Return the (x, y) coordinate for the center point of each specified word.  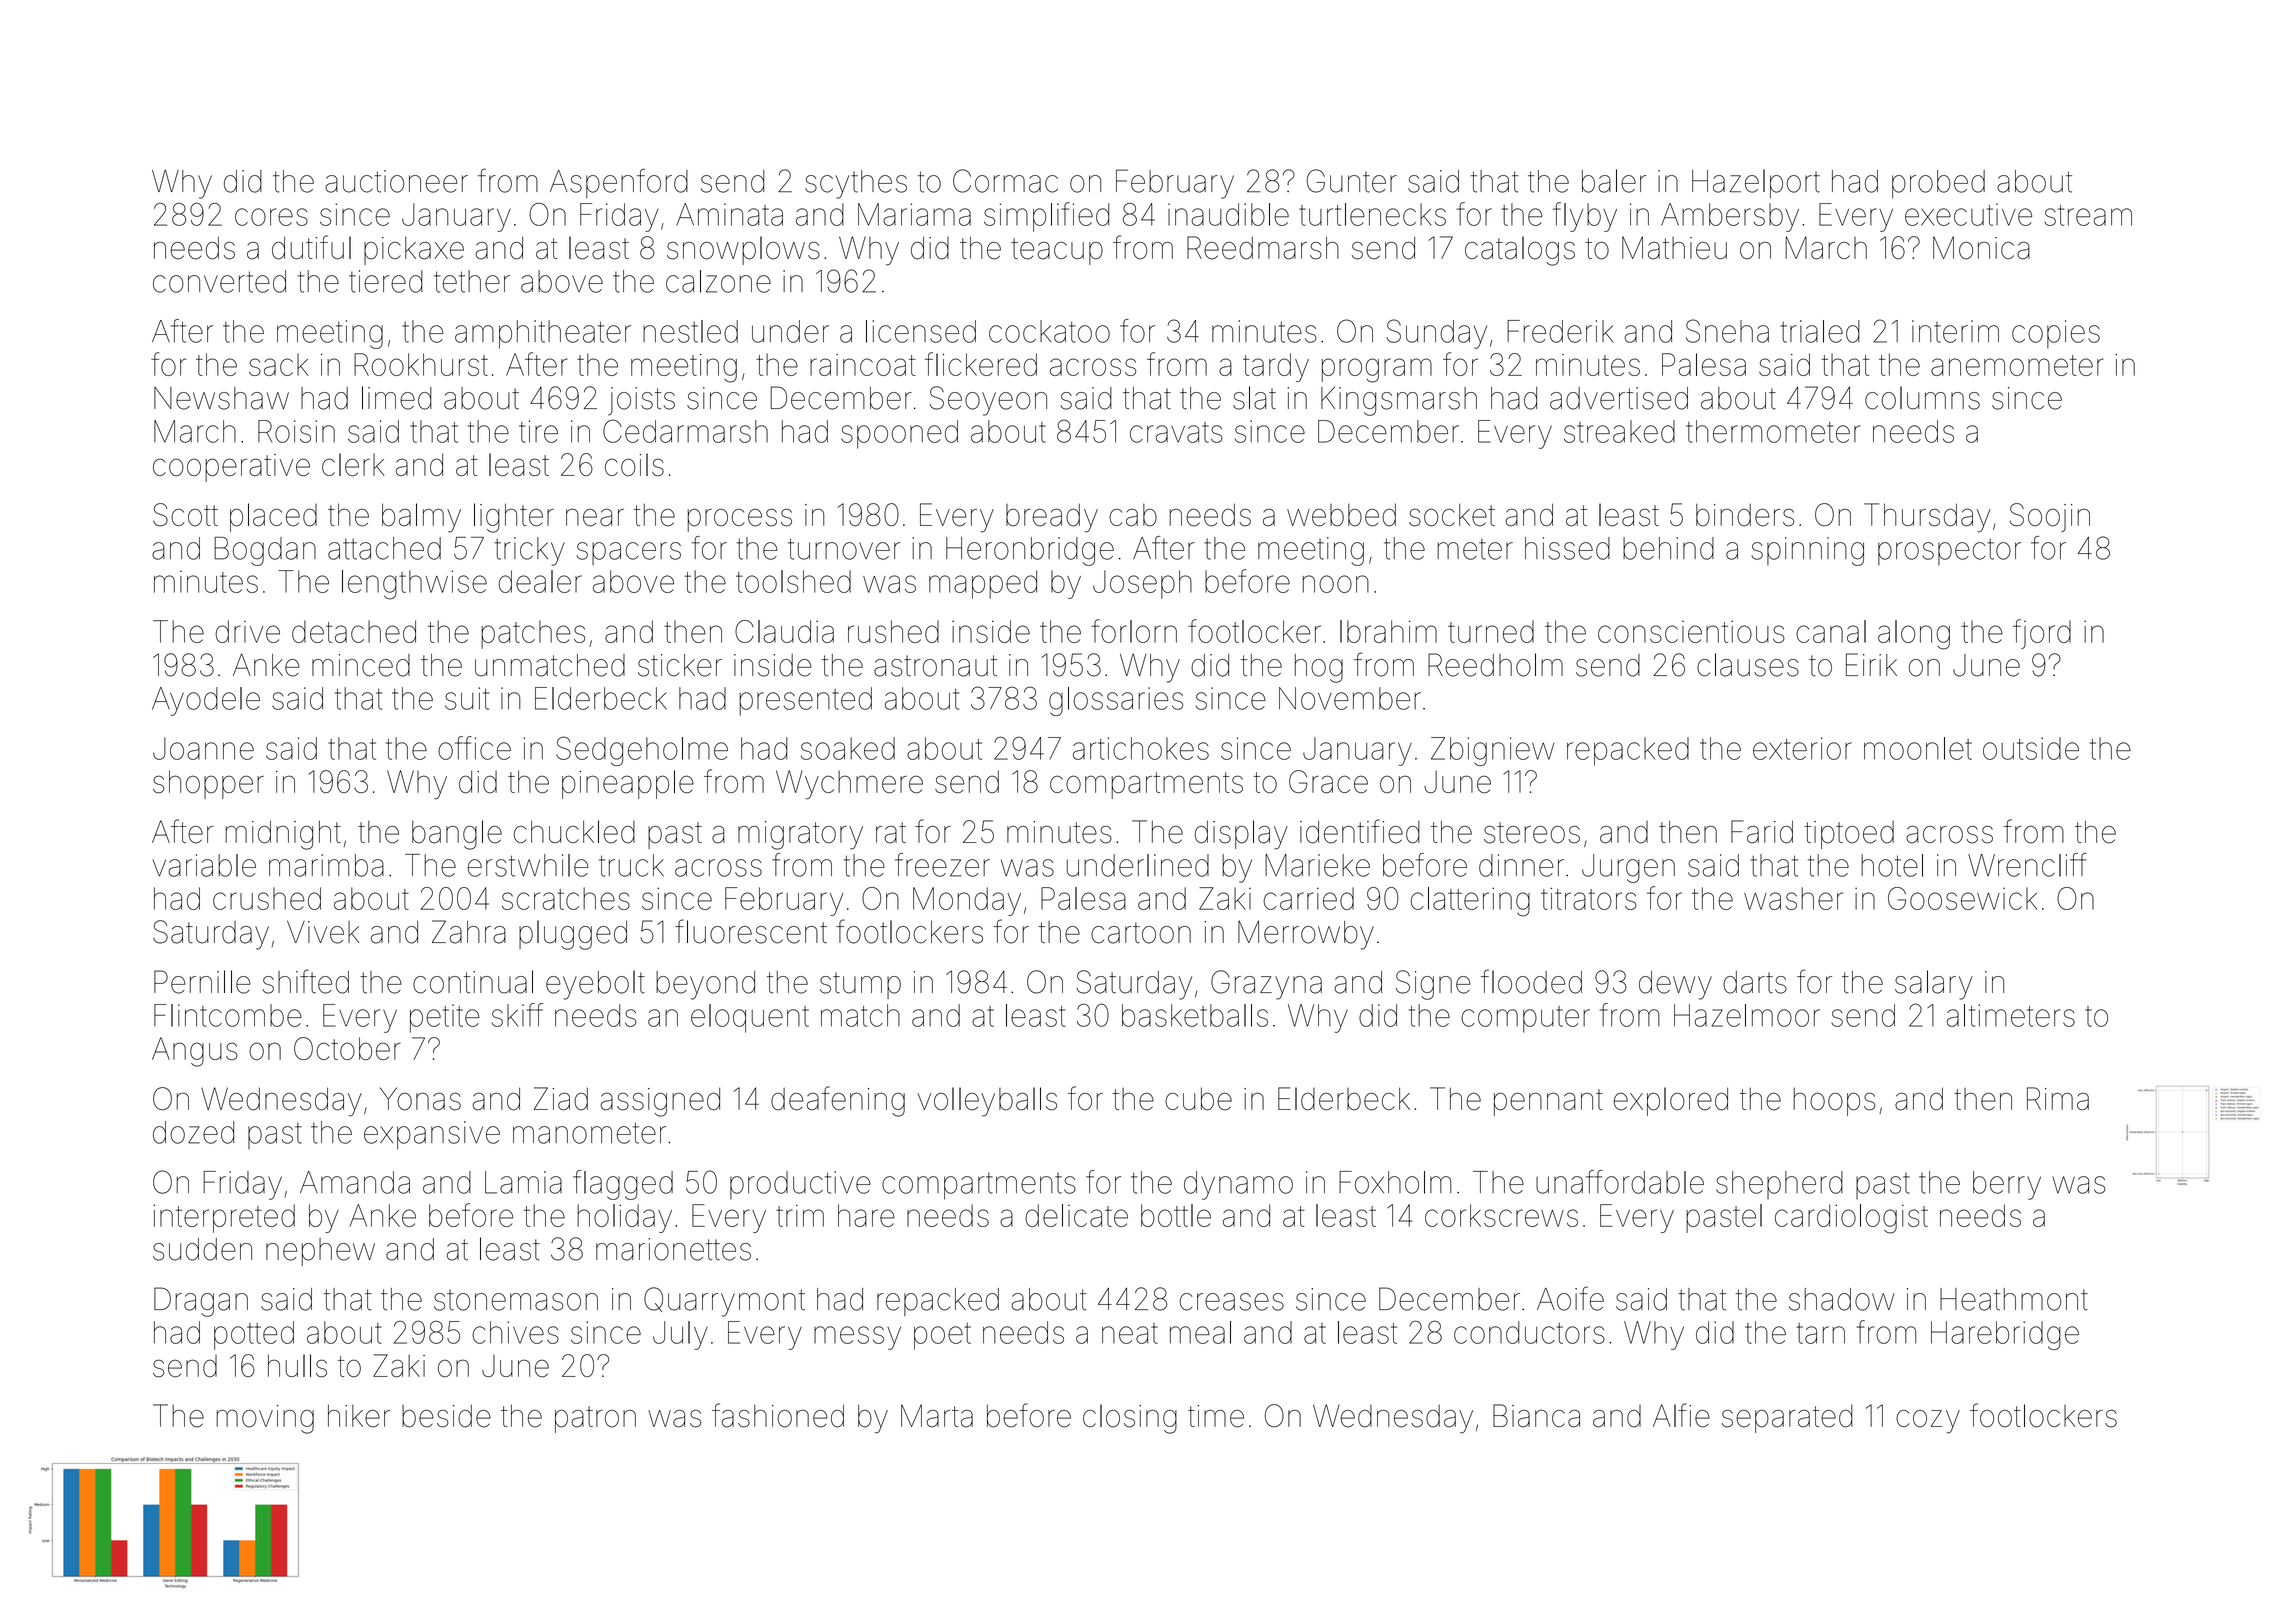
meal (1200, 1332)
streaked (1619, 431)
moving (265, 1419)
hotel (1892, 865)
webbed (1341, 515)
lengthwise (414, 585)
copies (2056, 334)
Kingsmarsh (1399, 401)
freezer (942, 865)
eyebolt (595, 985)
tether (472, 281)
